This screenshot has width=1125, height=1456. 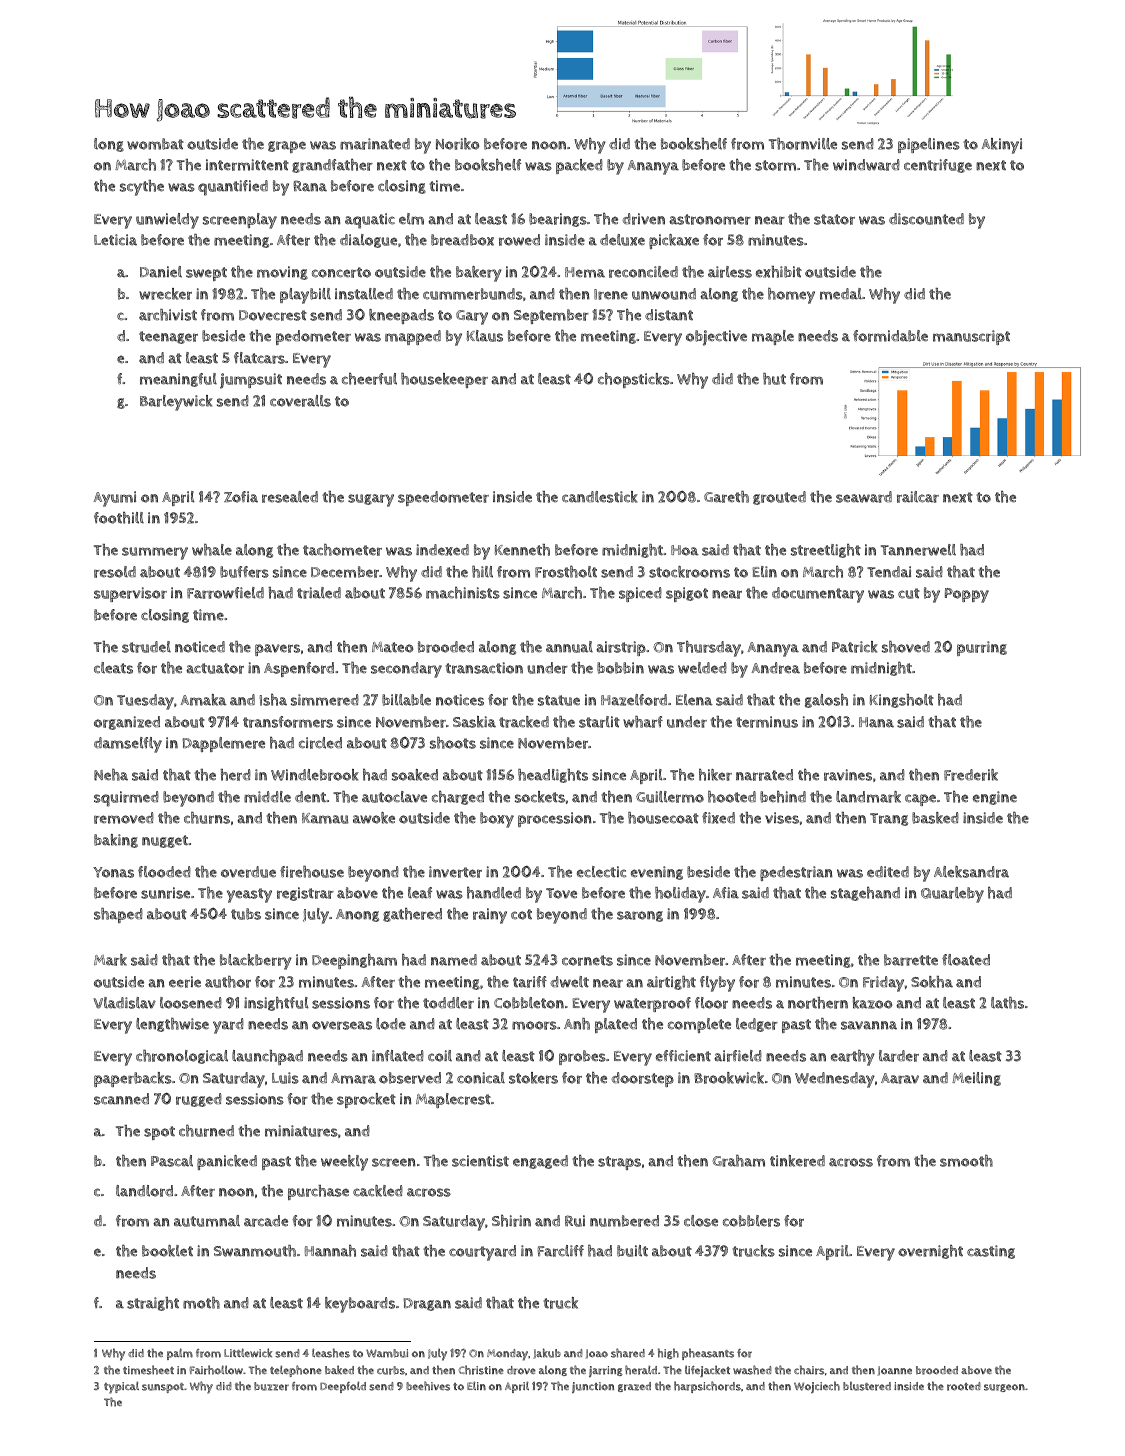 What do you see at coordinates (330, 1251) in the screenshot?
I see `Hannah` at bounding box center [330, 1251].
